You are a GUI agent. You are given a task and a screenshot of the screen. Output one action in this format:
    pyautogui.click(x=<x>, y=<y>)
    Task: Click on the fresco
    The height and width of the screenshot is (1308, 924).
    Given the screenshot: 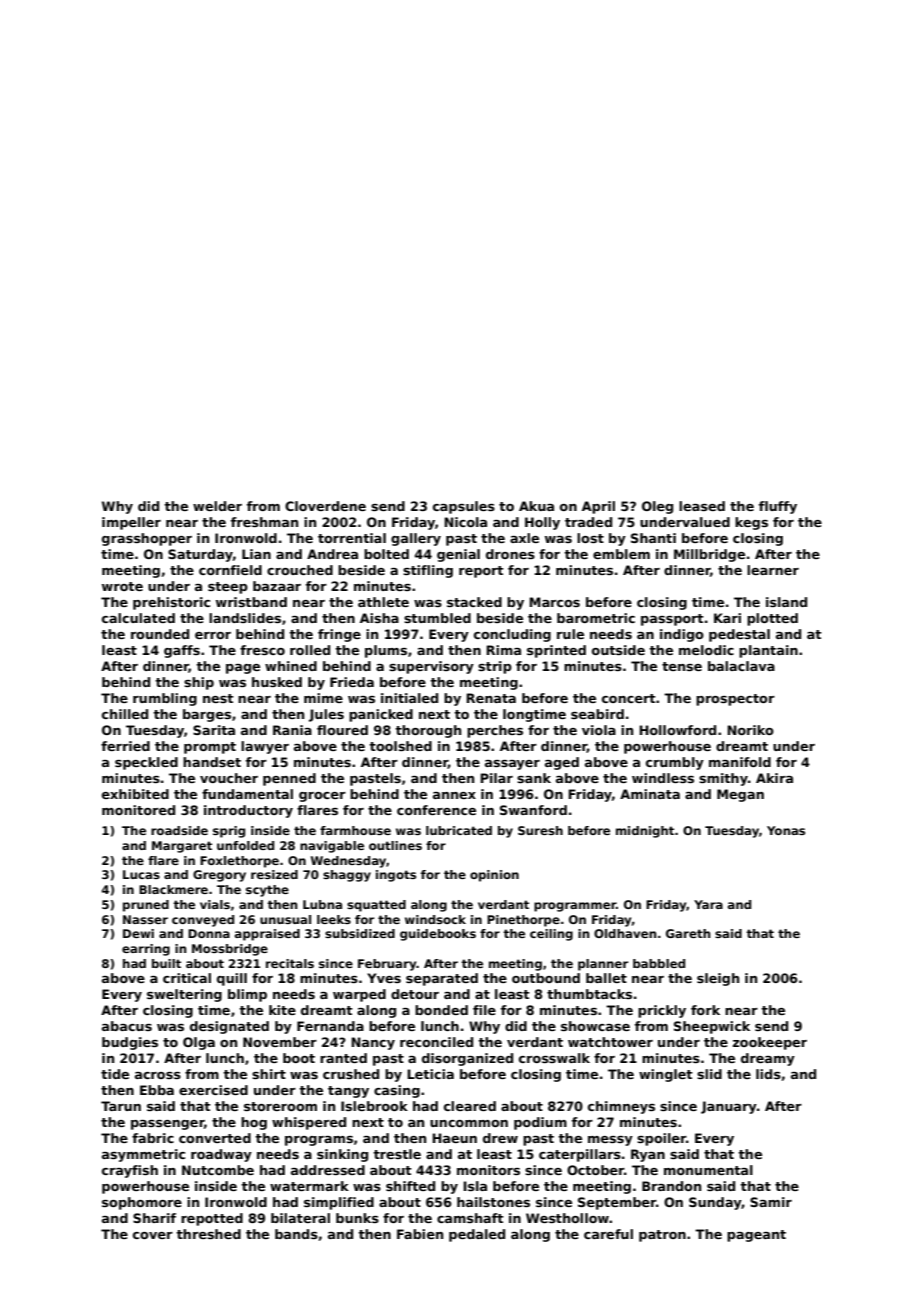 What is the action you would take?
    pyautogui.click(x=262, y=650)
